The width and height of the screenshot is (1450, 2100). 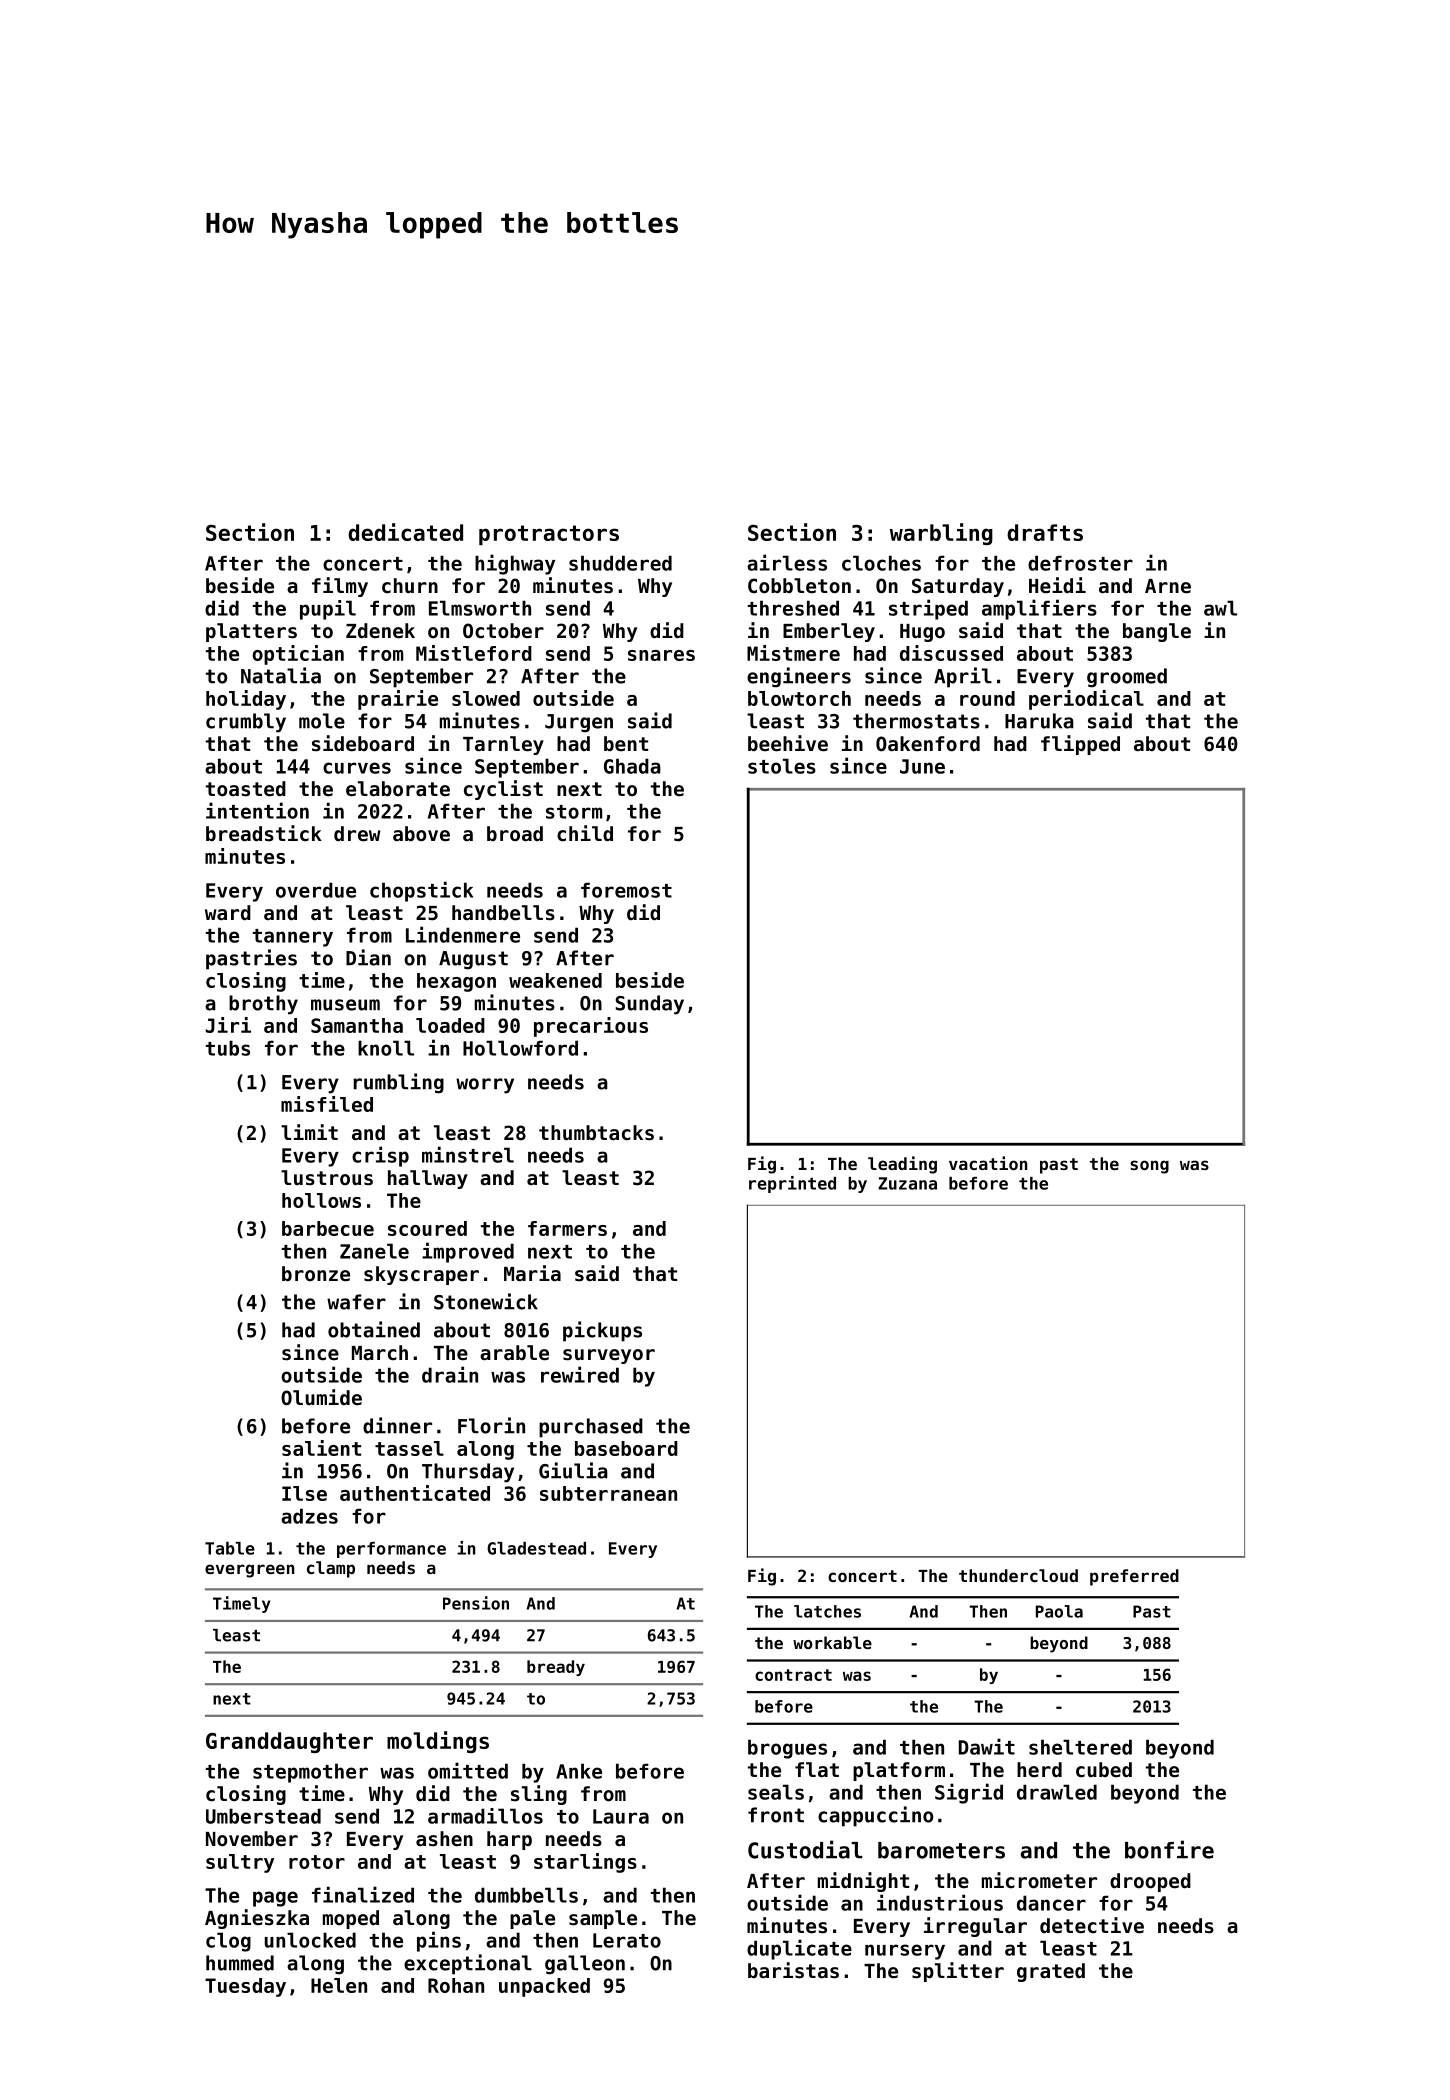 What do you see at coordinates (456, 1985) in the screenshot?
I see `Rohan` at bounding box center [456, 1985].
